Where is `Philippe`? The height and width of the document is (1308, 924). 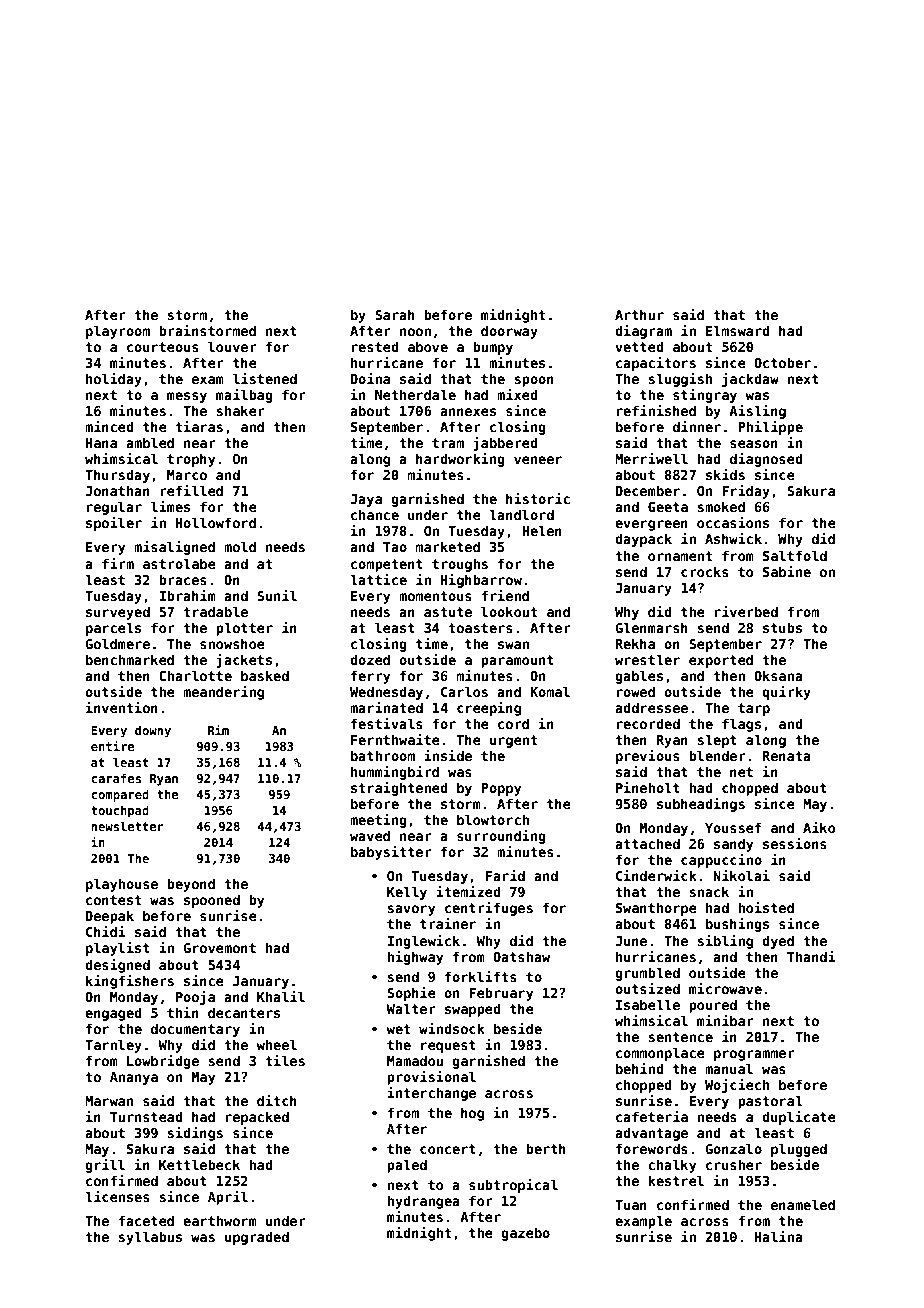
Philippe is located at coordinates (770, 428).
